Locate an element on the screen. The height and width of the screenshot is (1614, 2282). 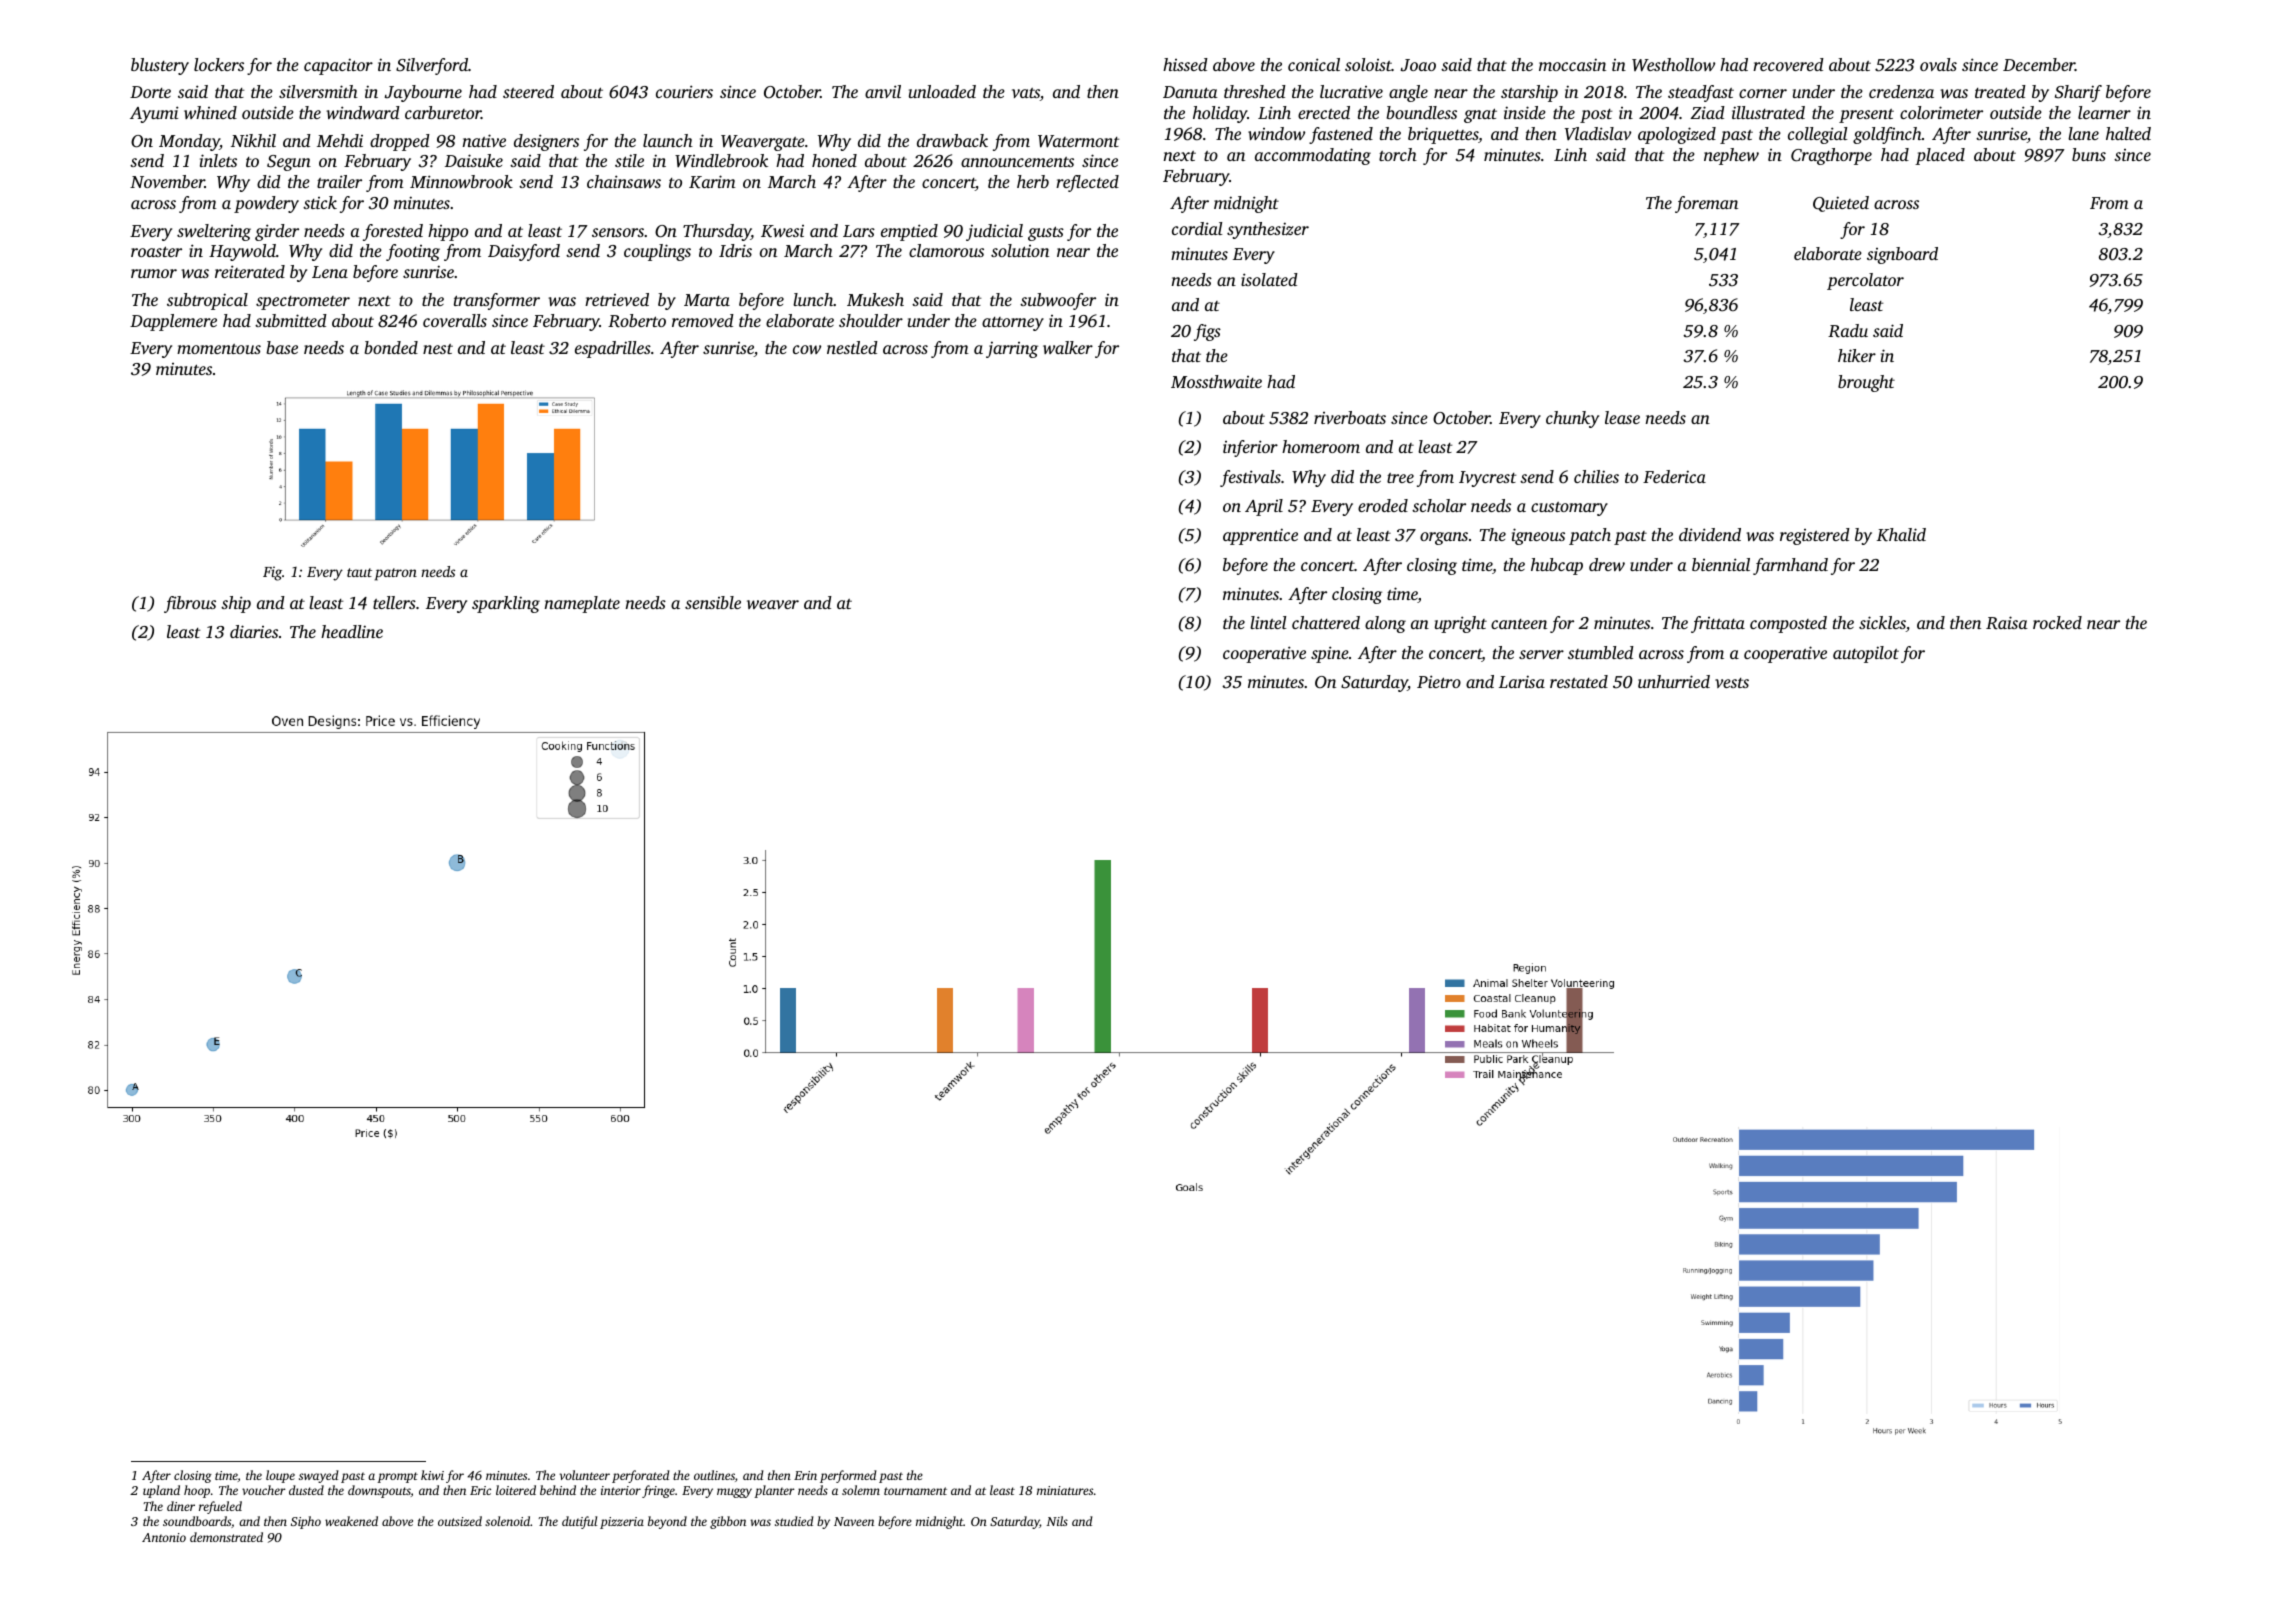
Westhollow is located at coordinates (1673, 65).
